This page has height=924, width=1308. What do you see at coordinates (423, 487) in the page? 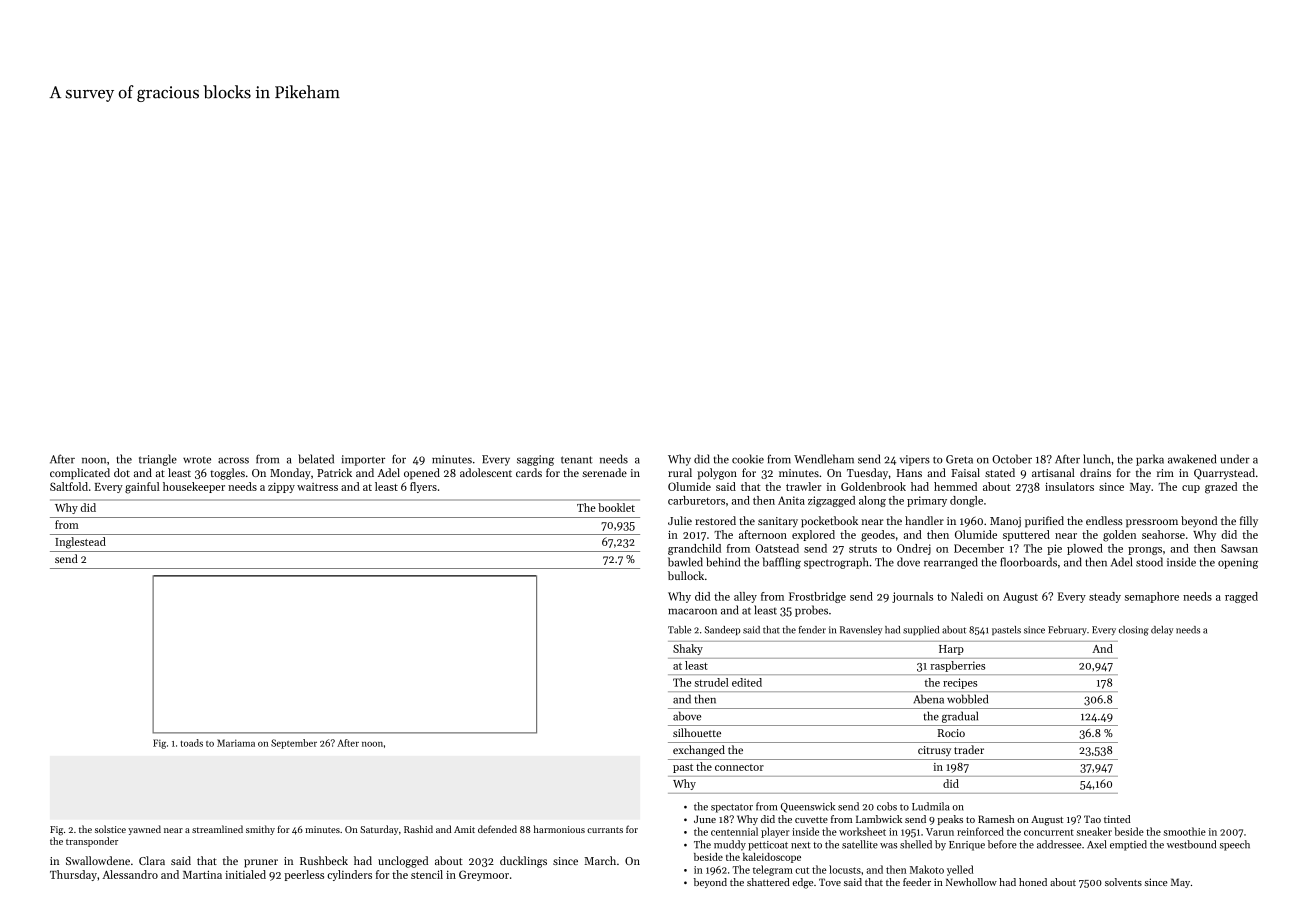
I see `flyers` at bounding box center [423, 487].
